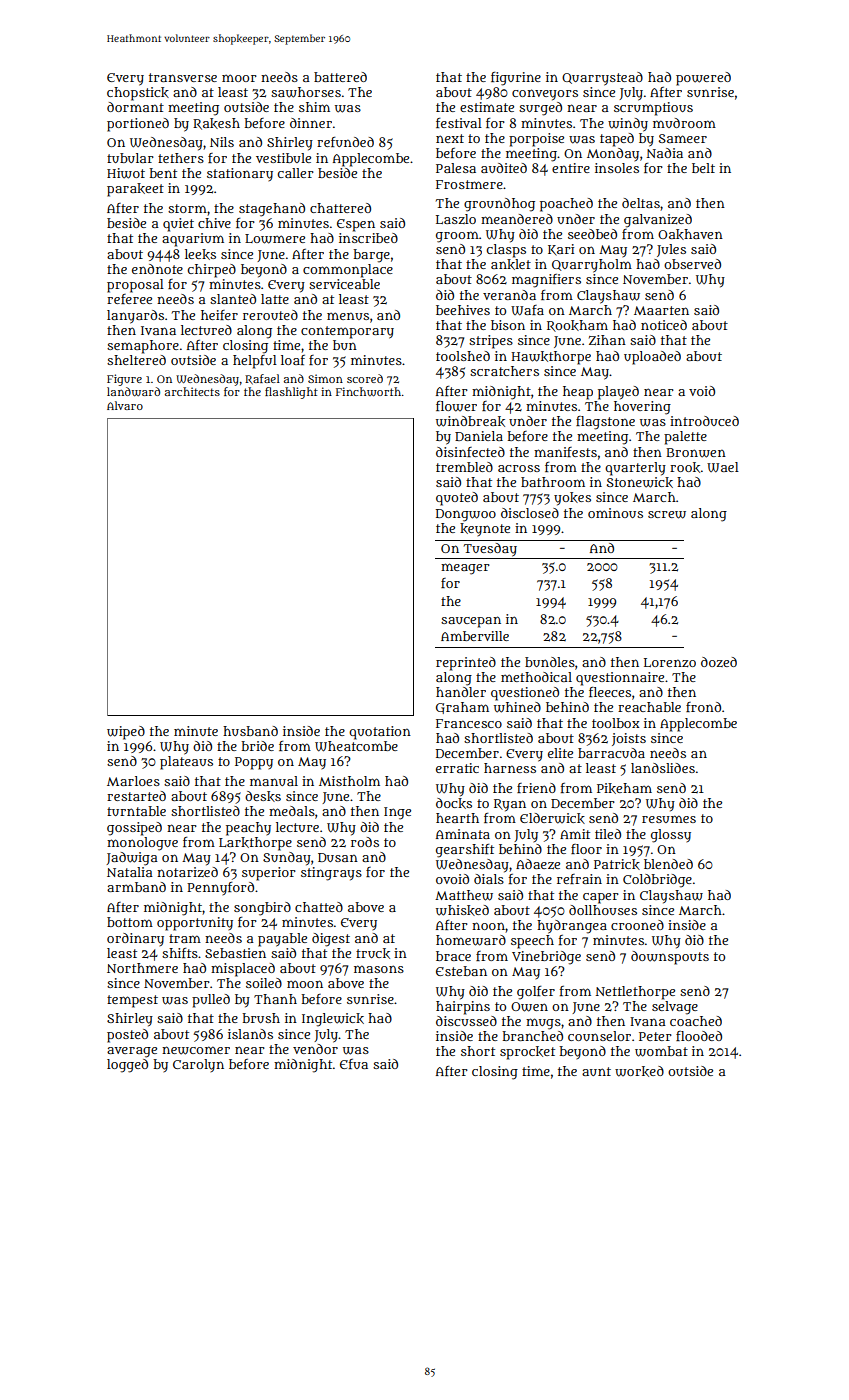  Describe the element at coordinates (703, 79) in the page. I see `powered` at that location.
